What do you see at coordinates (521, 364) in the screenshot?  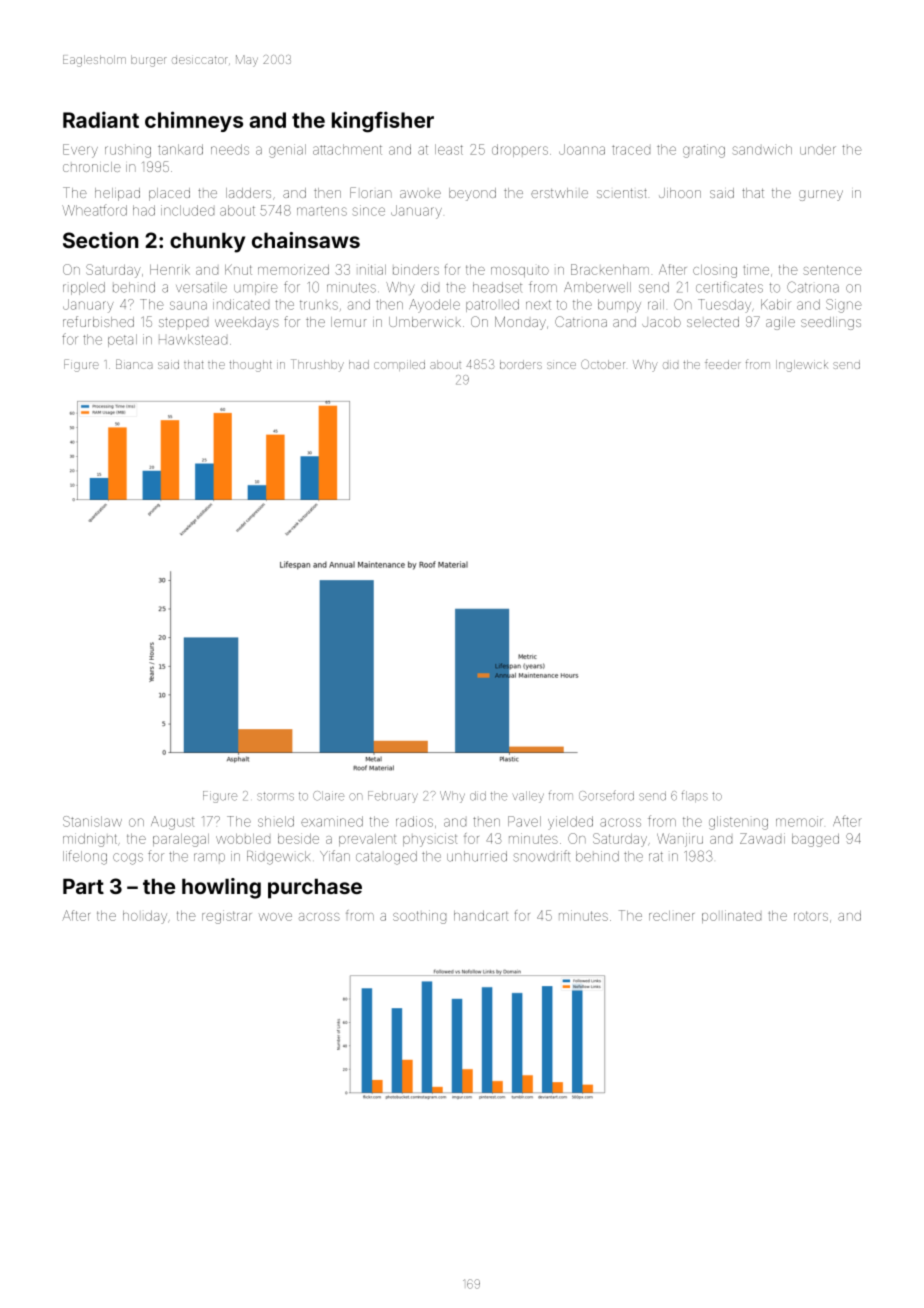 I see `borders` at bounding box center [521, 364].
